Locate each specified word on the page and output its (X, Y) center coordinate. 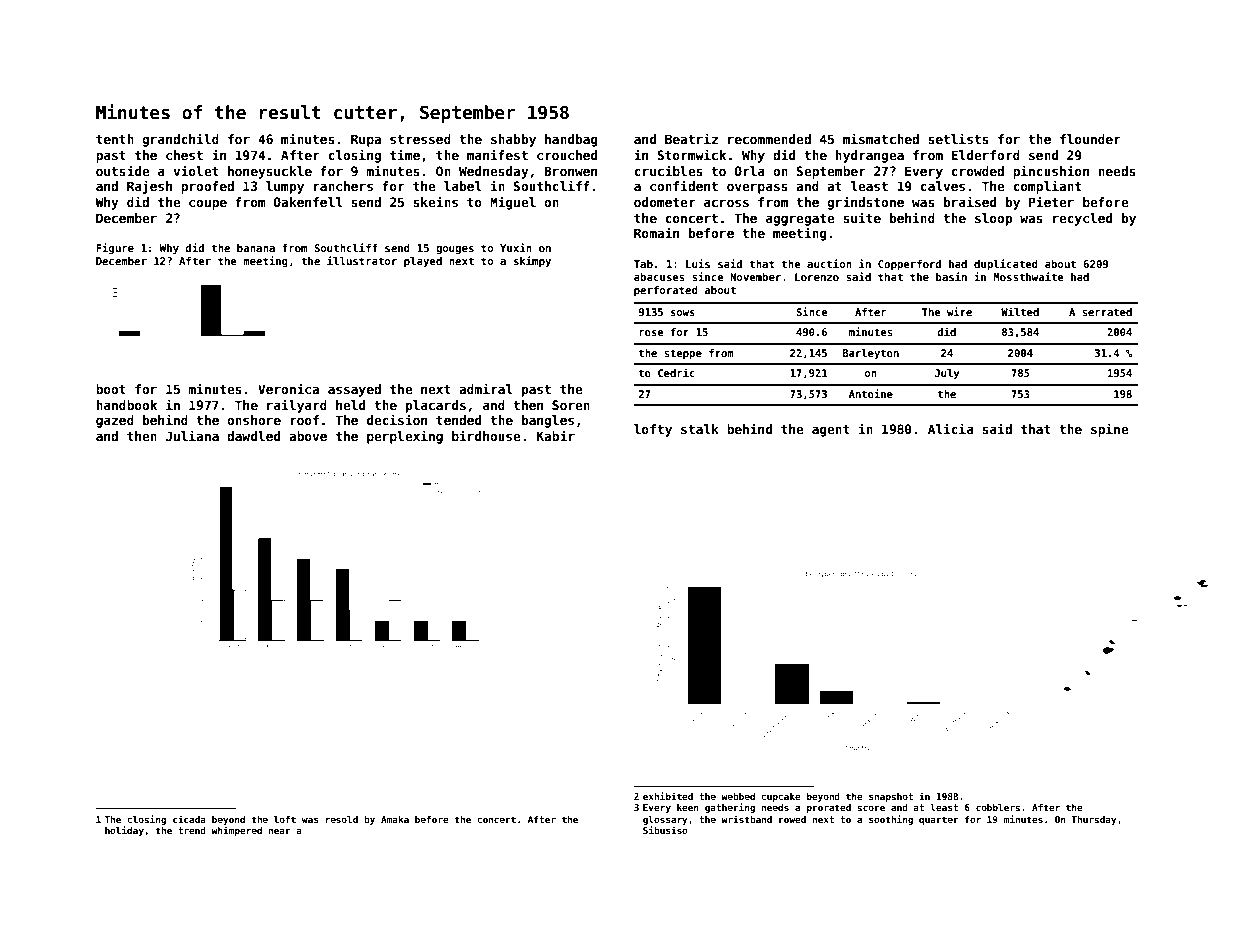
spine (1110, 430)
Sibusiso (665, 830)
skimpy (532, 261)
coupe (208, 205)
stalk (700, 429)
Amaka (395, 819)
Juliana (192, 435)
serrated (1107, 312)
